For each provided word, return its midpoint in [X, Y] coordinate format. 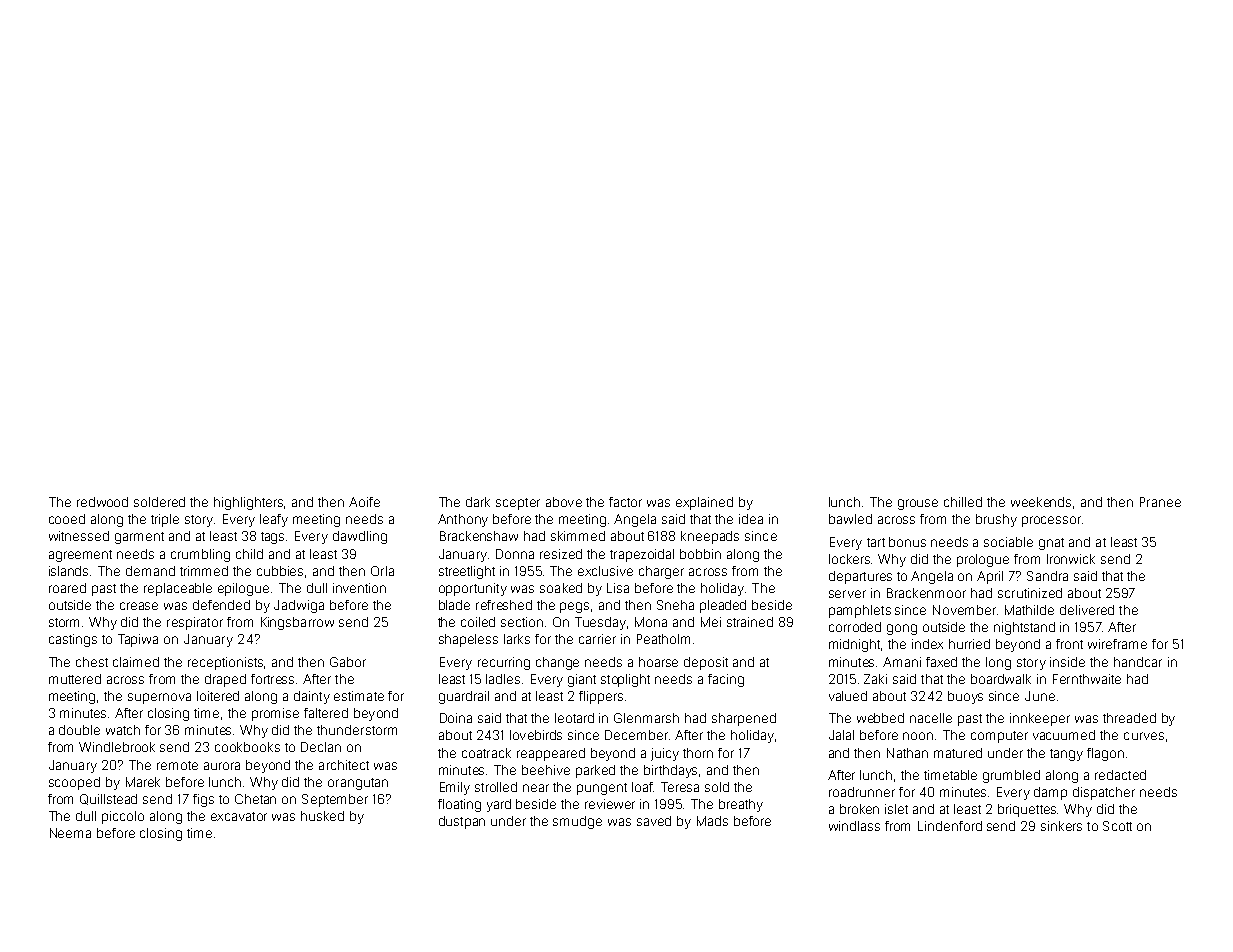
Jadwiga [299, 606]
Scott [1117, 826]
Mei [711, 622]
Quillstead [108, 799]
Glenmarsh [646, 718]
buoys [965, 697]
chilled [963, 502]
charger [661, 572]
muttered [75, 679]
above [564, 502]
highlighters [248, 503]
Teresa [680, 787]
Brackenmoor [926, 593]
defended [221, 605]
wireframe [1117, 644]
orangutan [358, 784]
